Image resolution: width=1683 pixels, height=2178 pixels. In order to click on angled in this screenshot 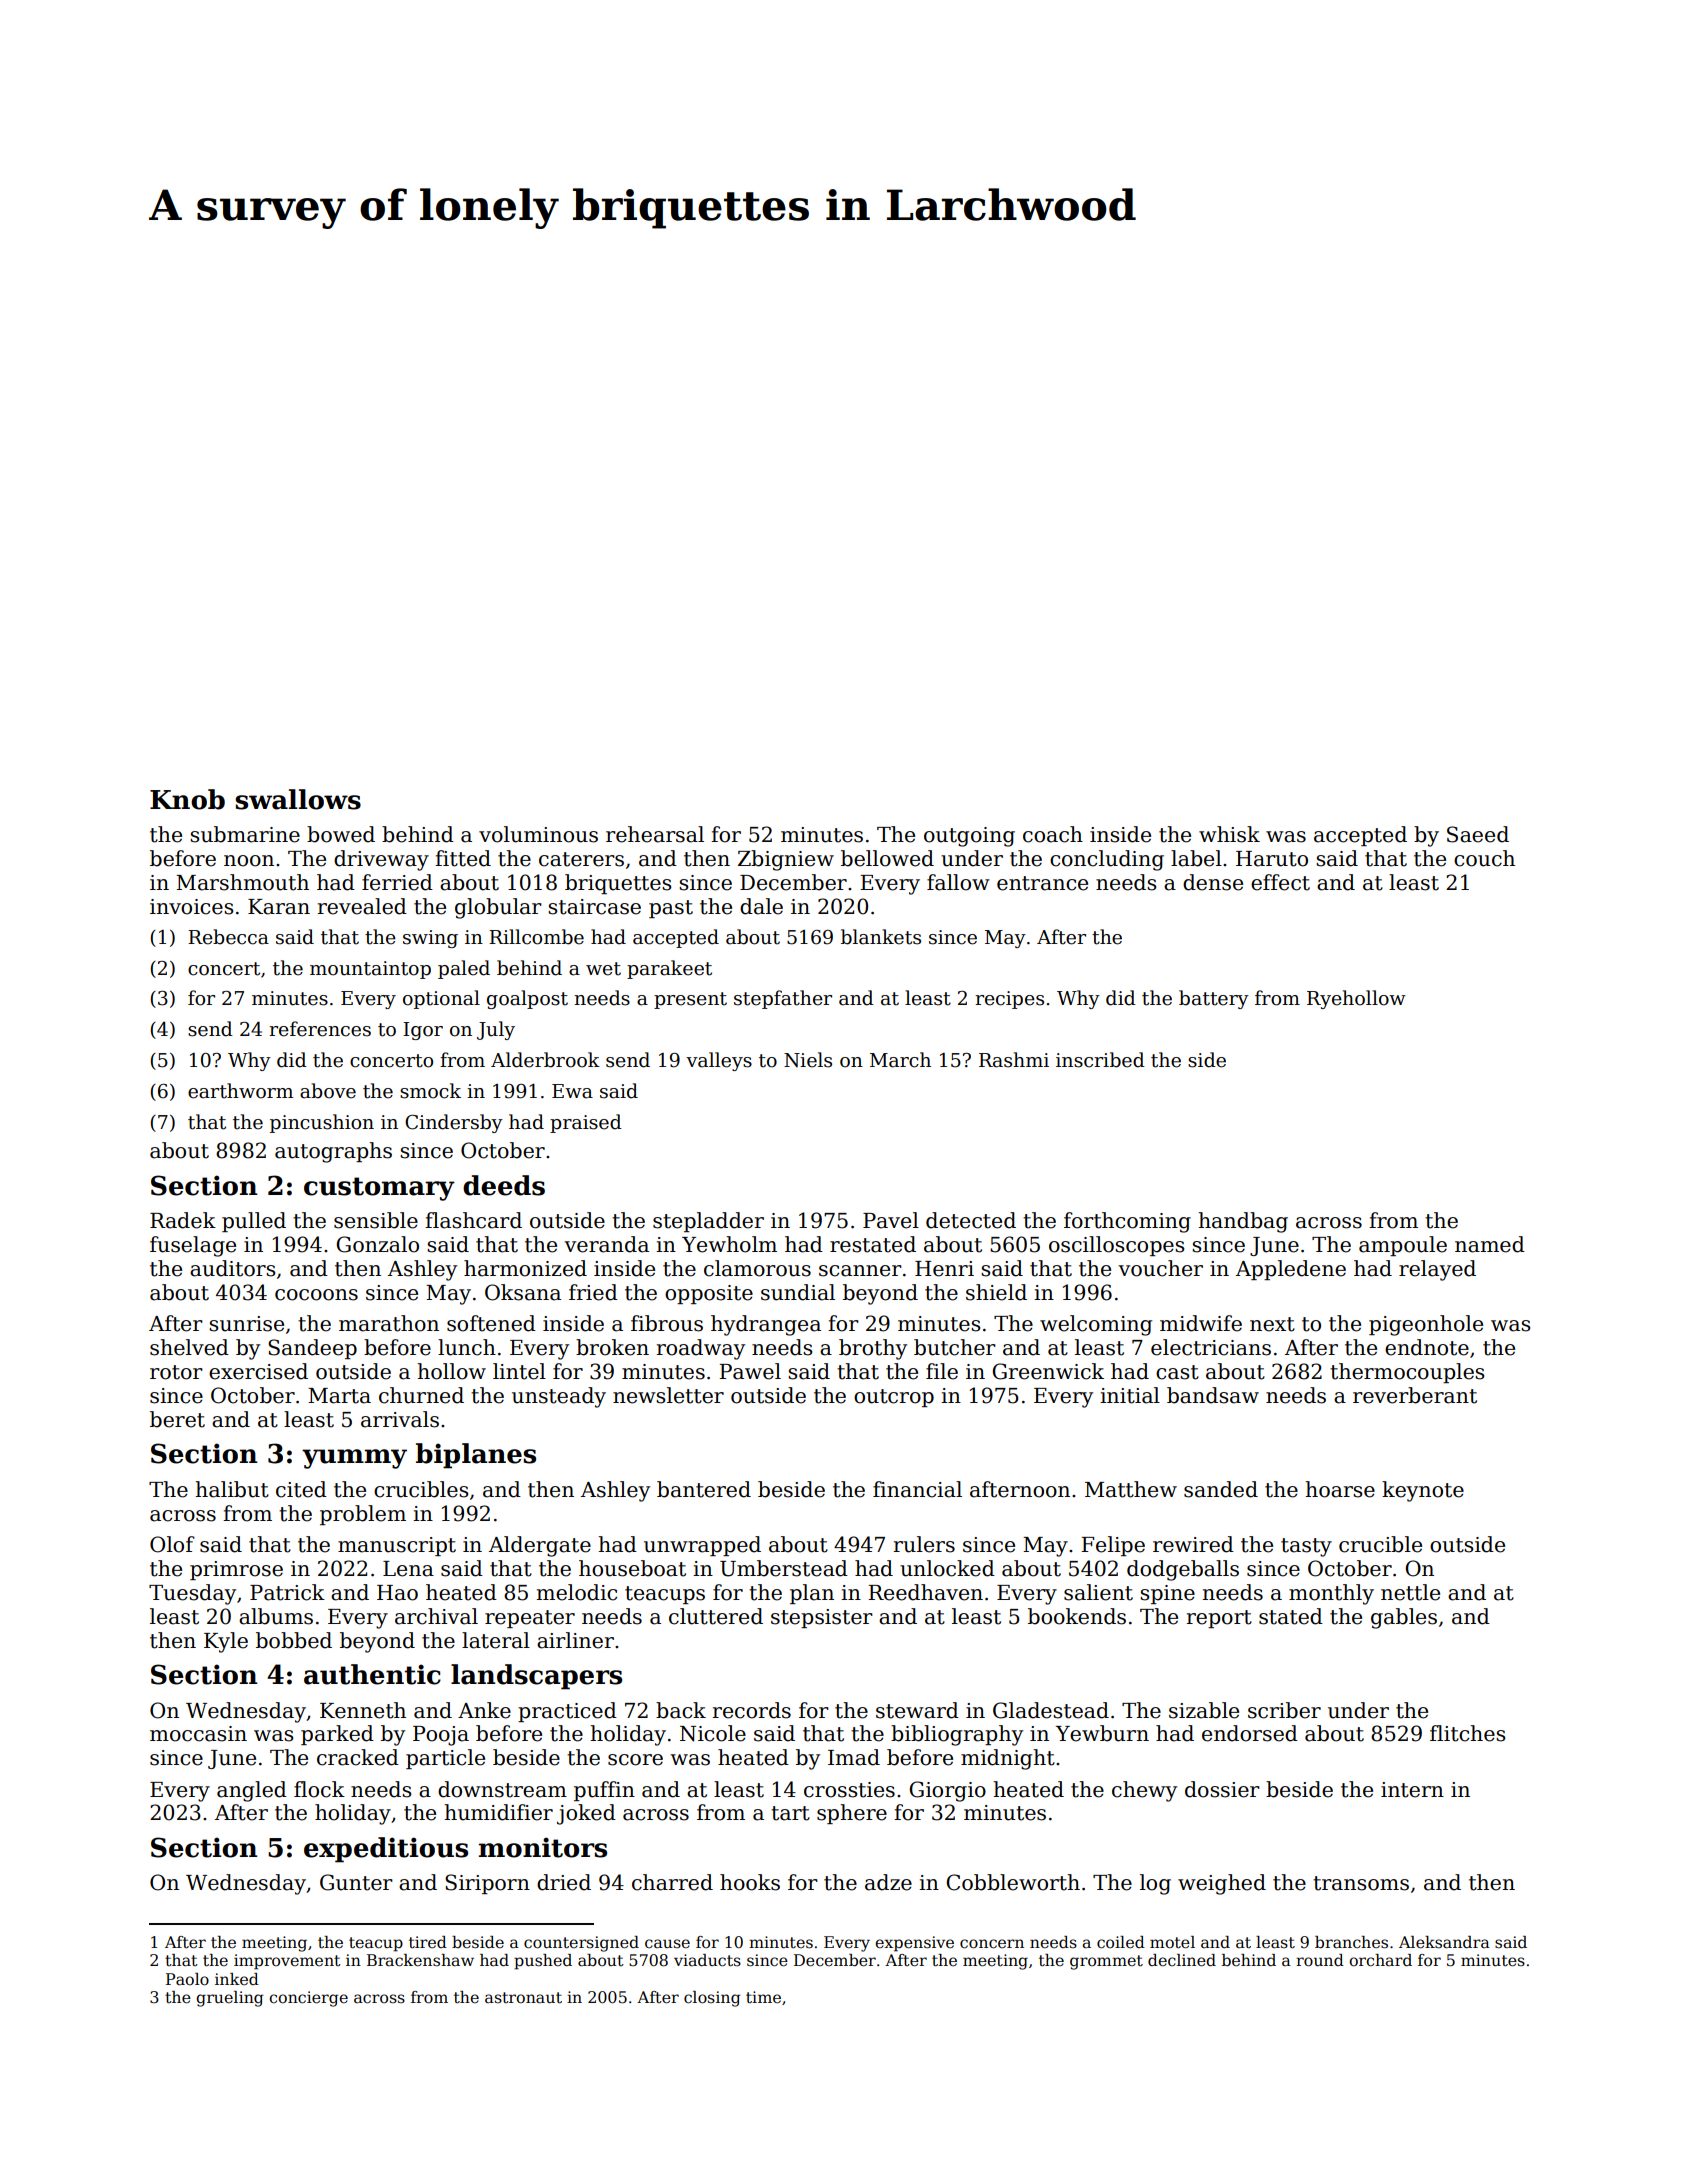, I will do `click(252, 1791)`.
